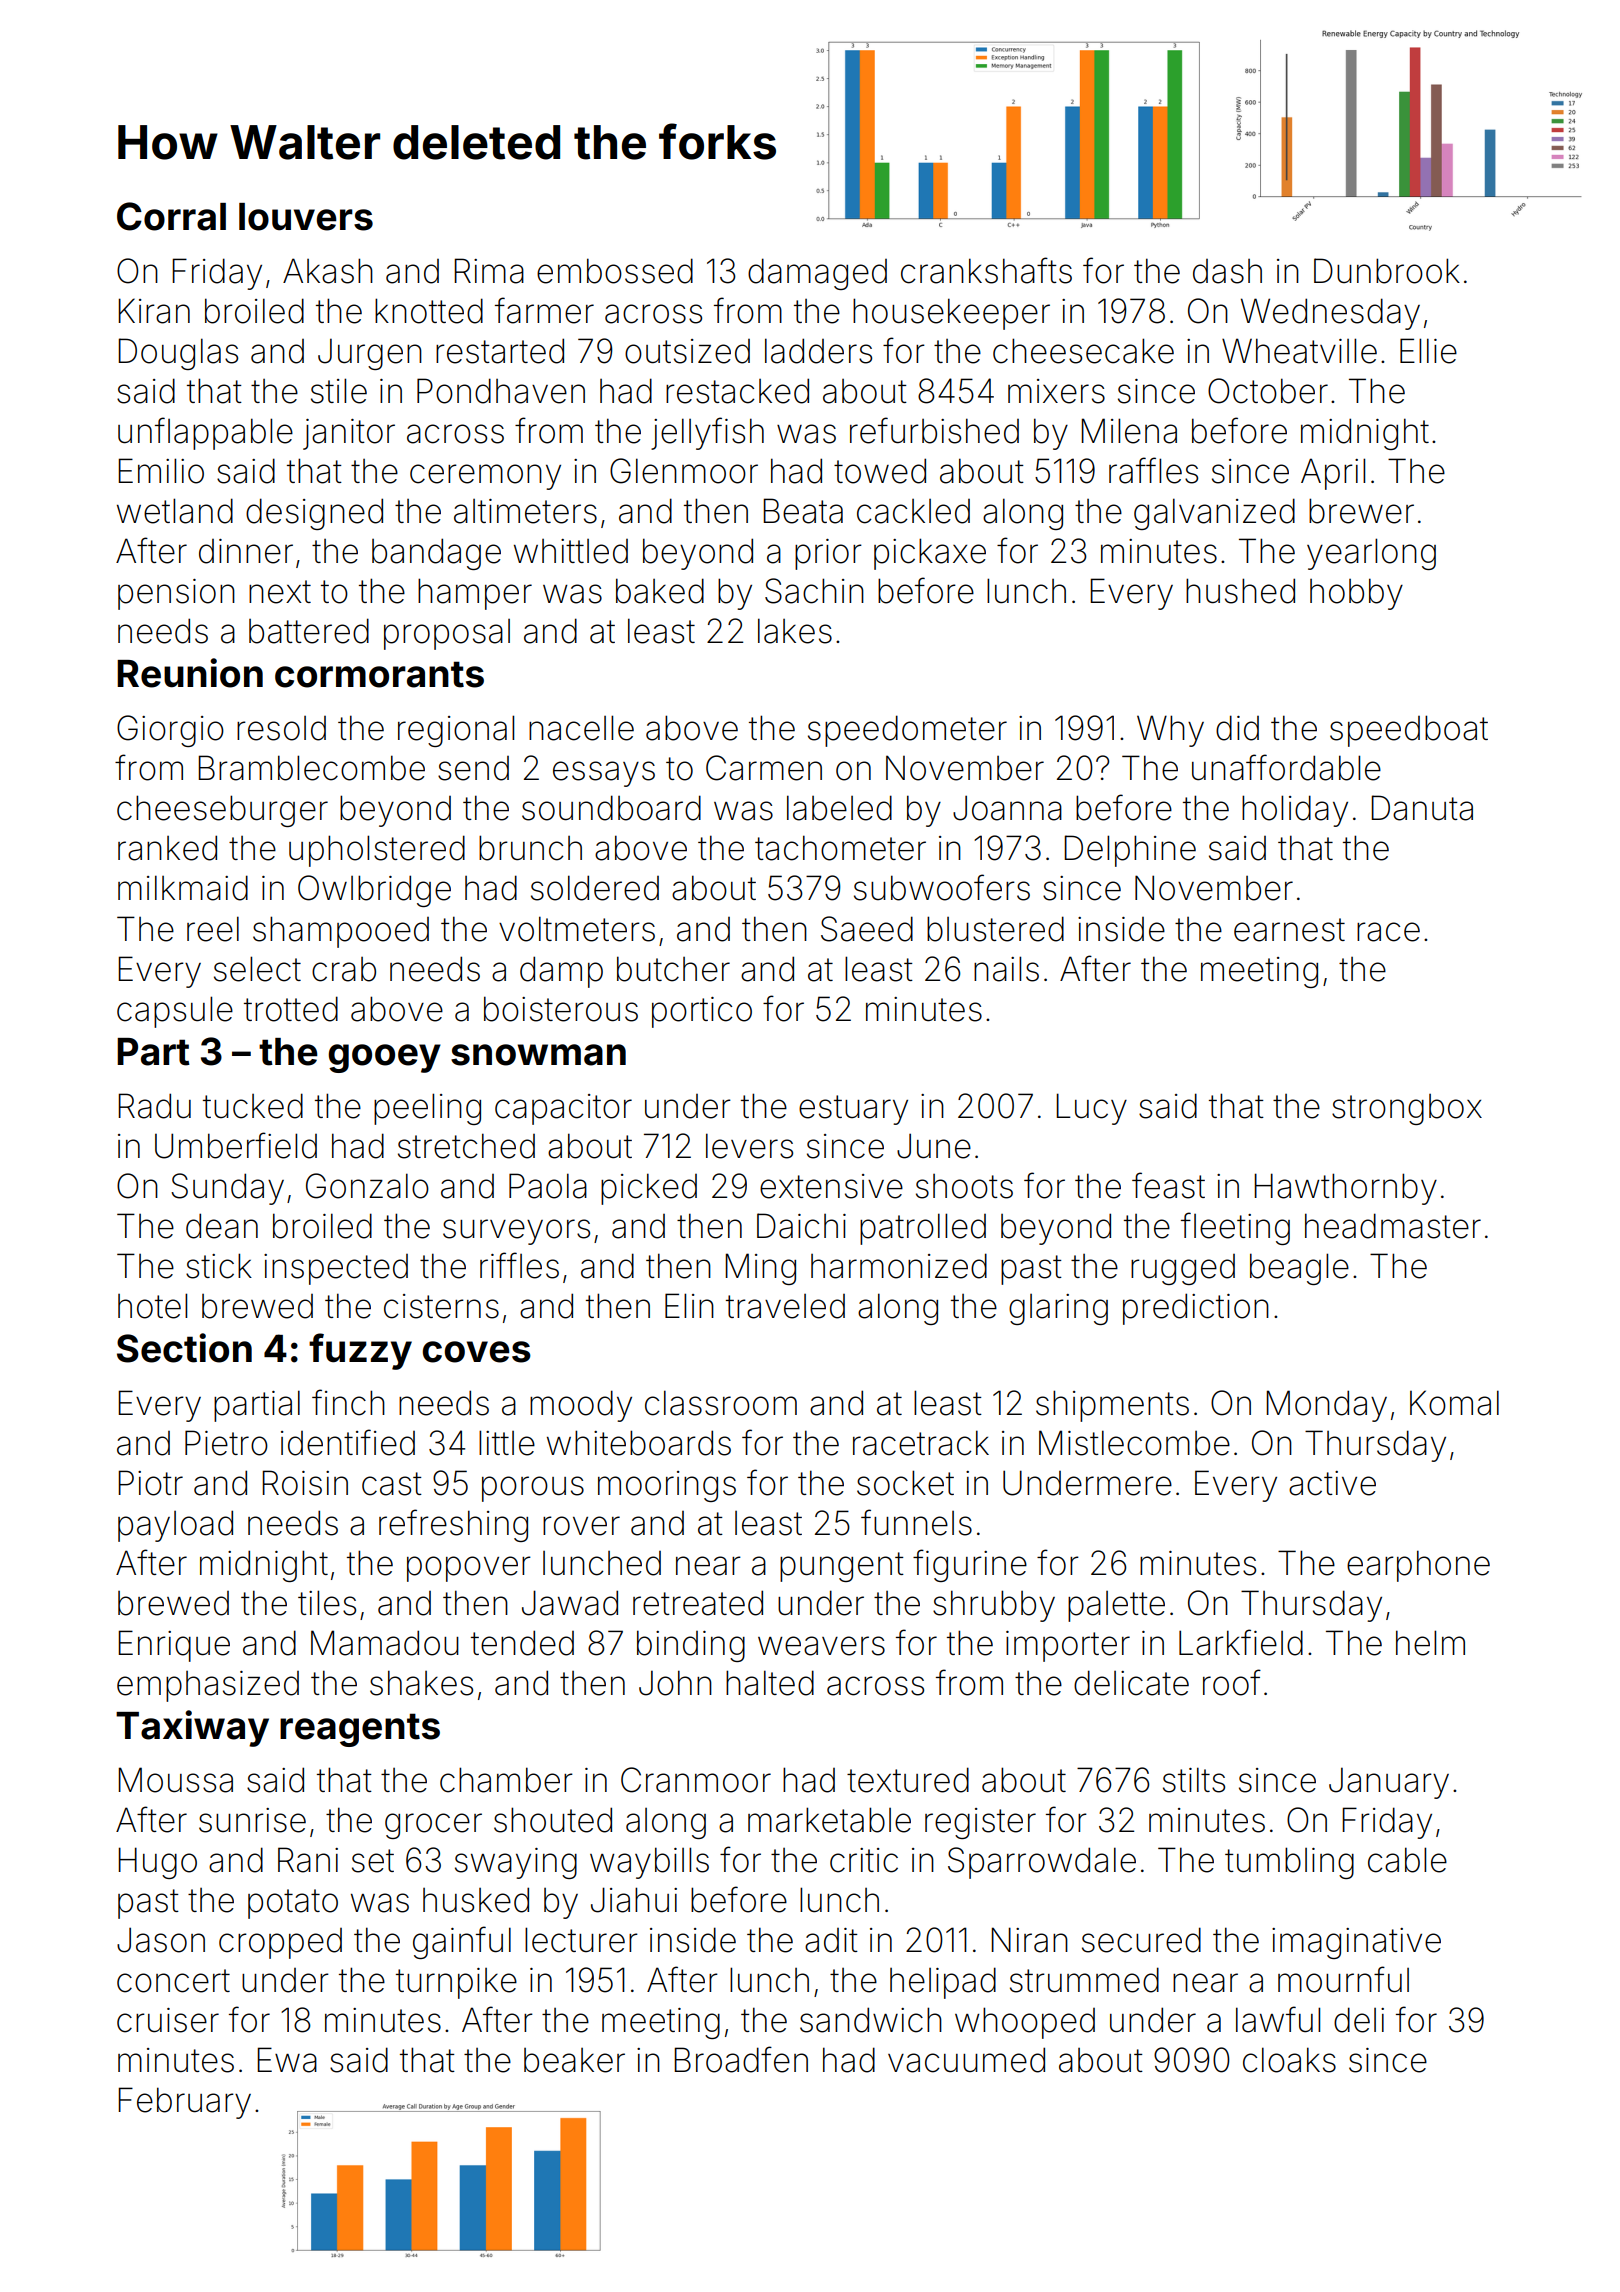 The width and height of the page is (1620, 2292). What do you see at coordinates (611, 808) in the page?
I see `soundboard` at bounding box center [611, 808].
